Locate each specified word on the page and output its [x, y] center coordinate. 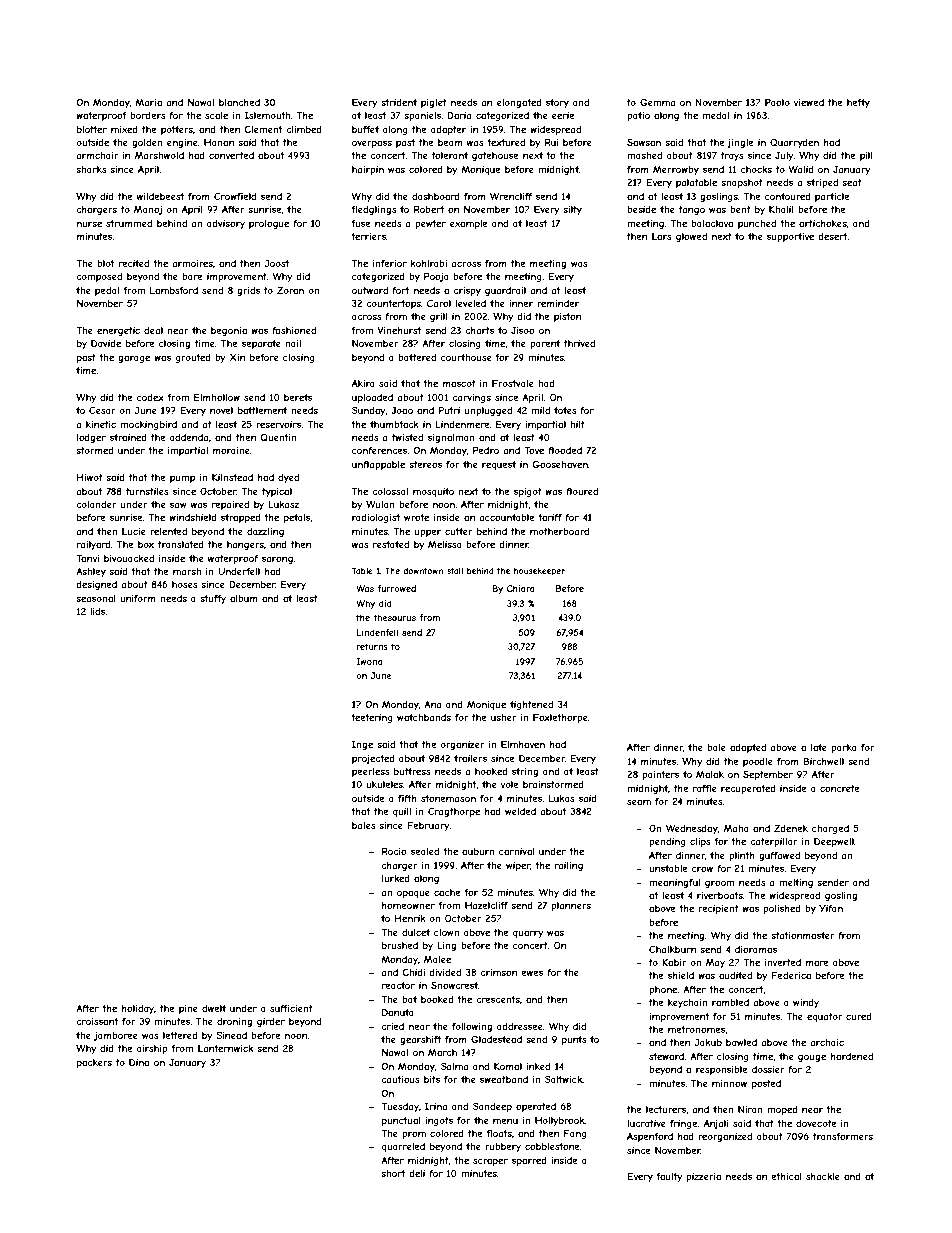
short [393, 1173]
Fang [575, 1134]
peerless [371, 772]
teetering [372, 718]
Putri [449, 410]
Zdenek [791, 828]
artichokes [823, 223]
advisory [226, 224]
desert [833, 236]
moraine [231, 450]
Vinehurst [399, 330]
